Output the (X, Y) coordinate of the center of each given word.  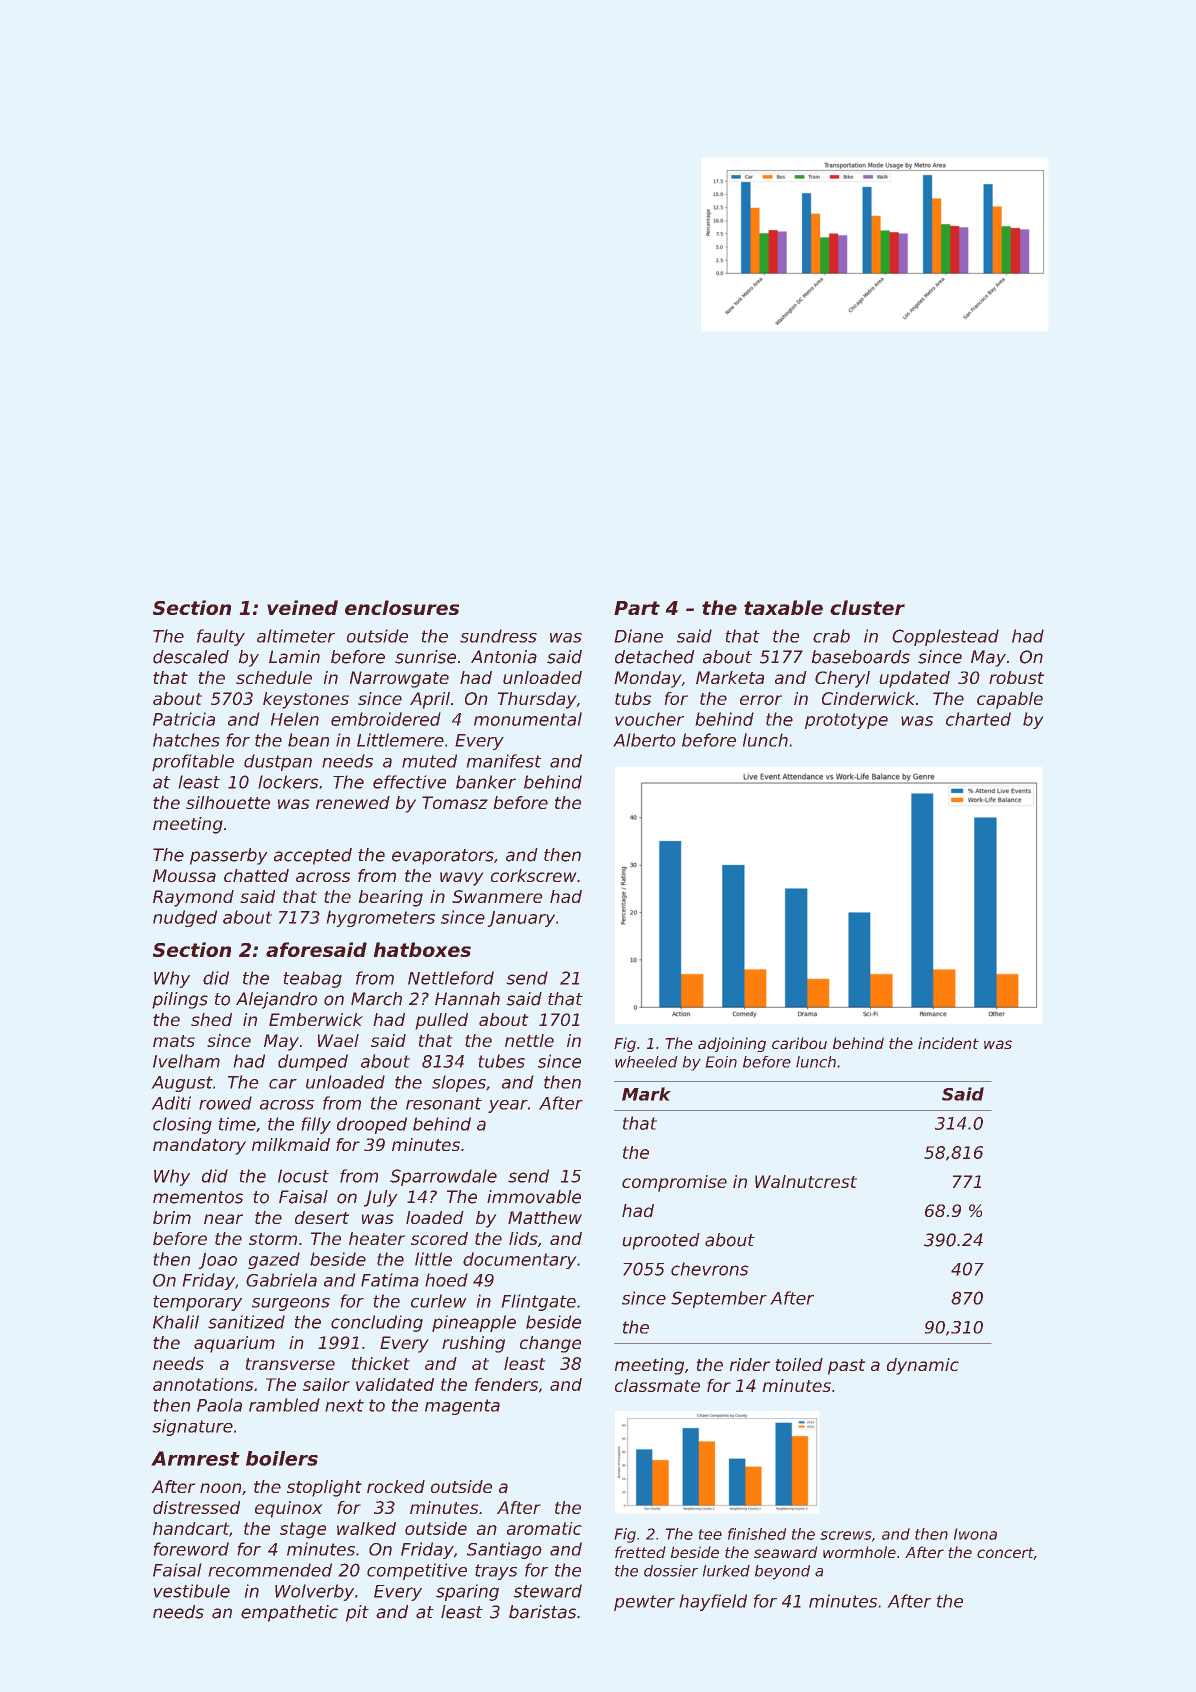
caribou (799, 1043)
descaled (191, 657)
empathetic (289, 1613)
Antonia (504, 657)
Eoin (721, 1062)
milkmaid (291, 1144)
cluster (867, 607)
